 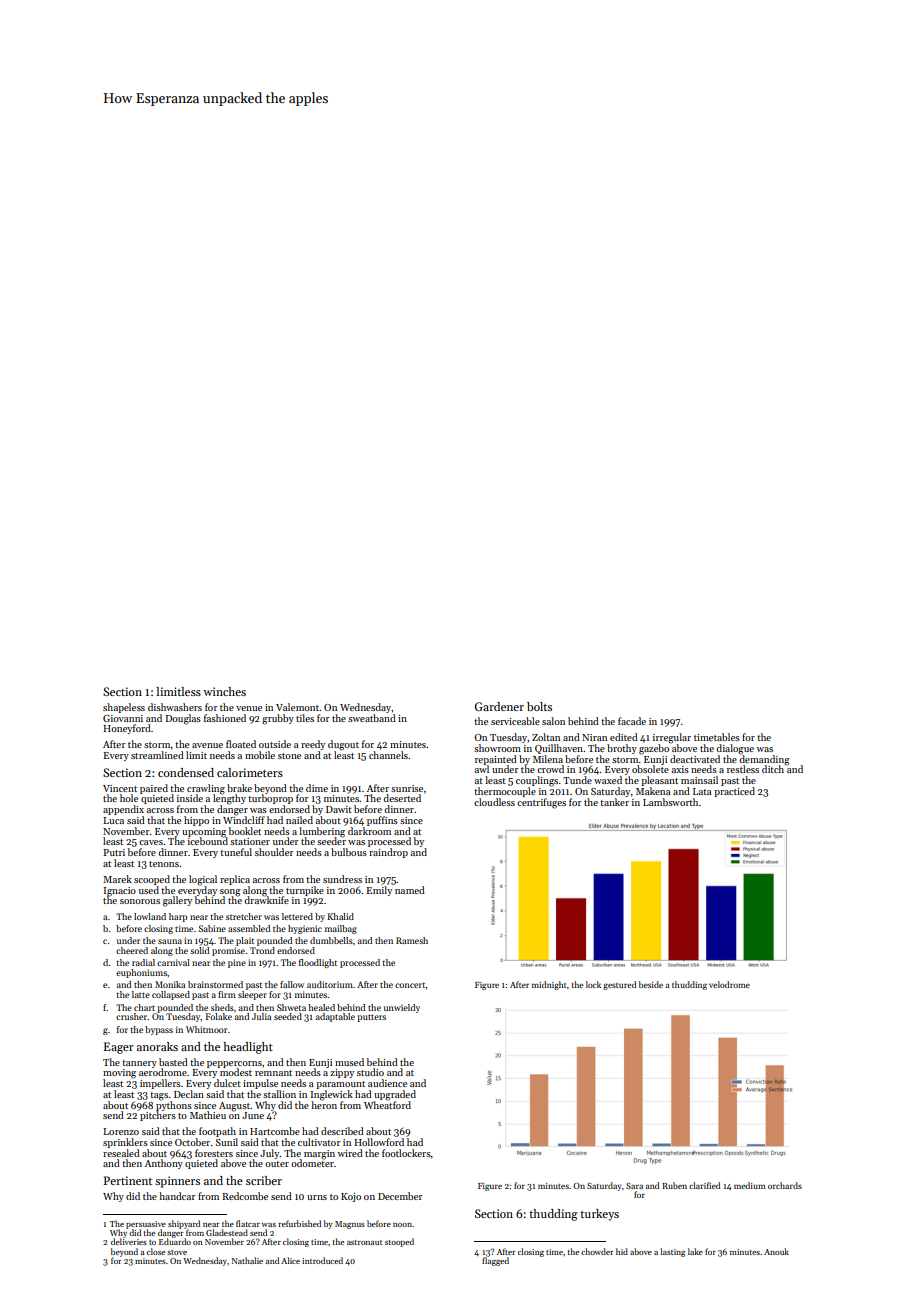 What do you see at coordinates (651, 984) in the document?
I see `beside` at bounding box center [651, 984].
